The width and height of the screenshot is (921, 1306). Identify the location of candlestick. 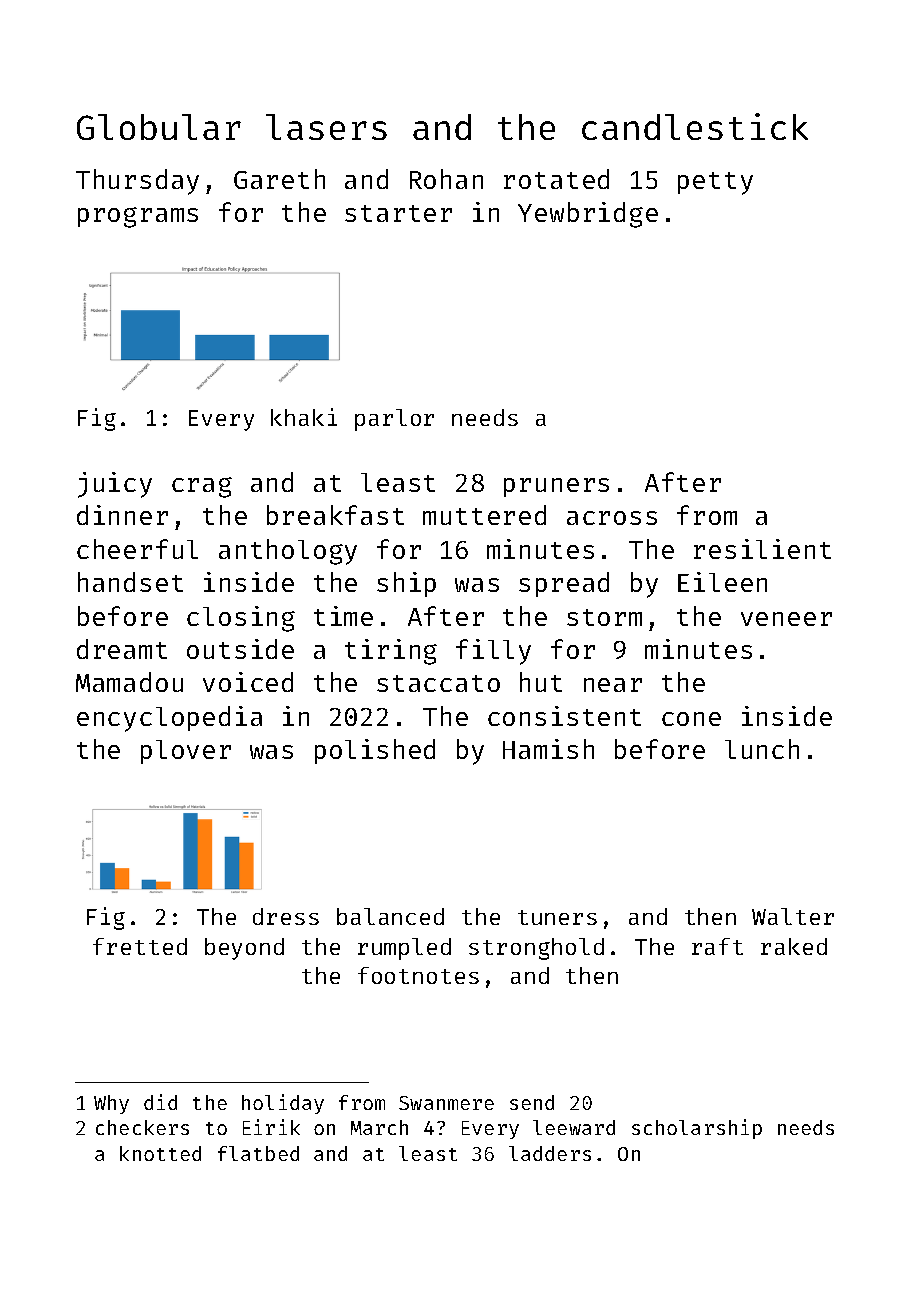
(695, 126).
